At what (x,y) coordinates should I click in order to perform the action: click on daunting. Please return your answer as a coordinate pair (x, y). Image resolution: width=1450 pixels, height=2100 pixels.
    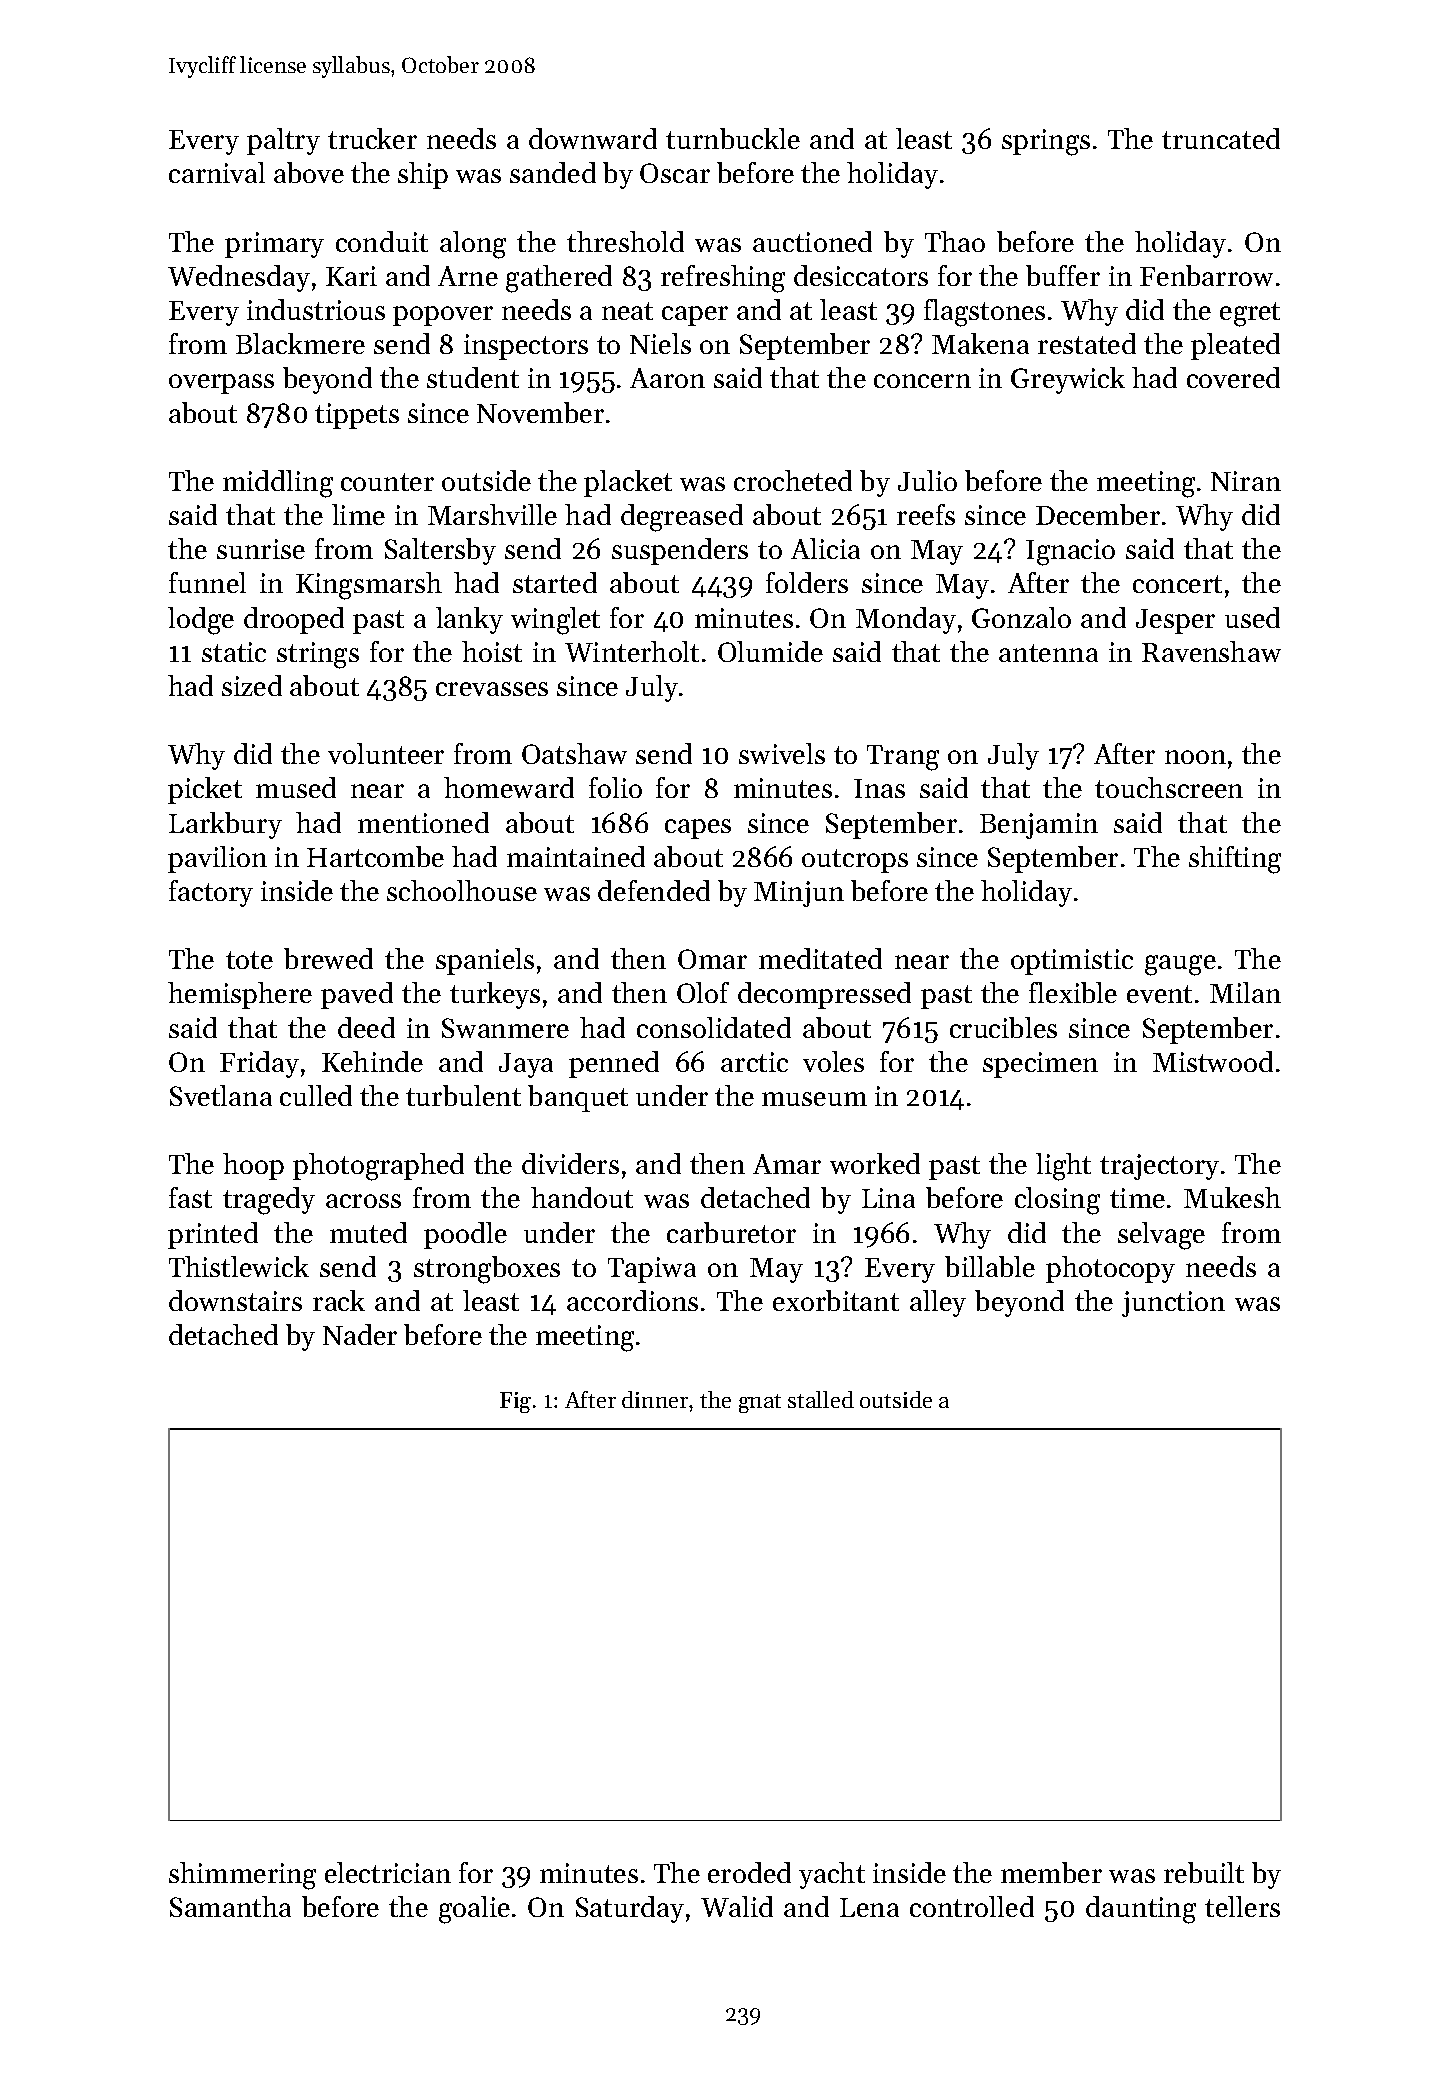
    Looking at the image, I should click on (1141, 1910).
